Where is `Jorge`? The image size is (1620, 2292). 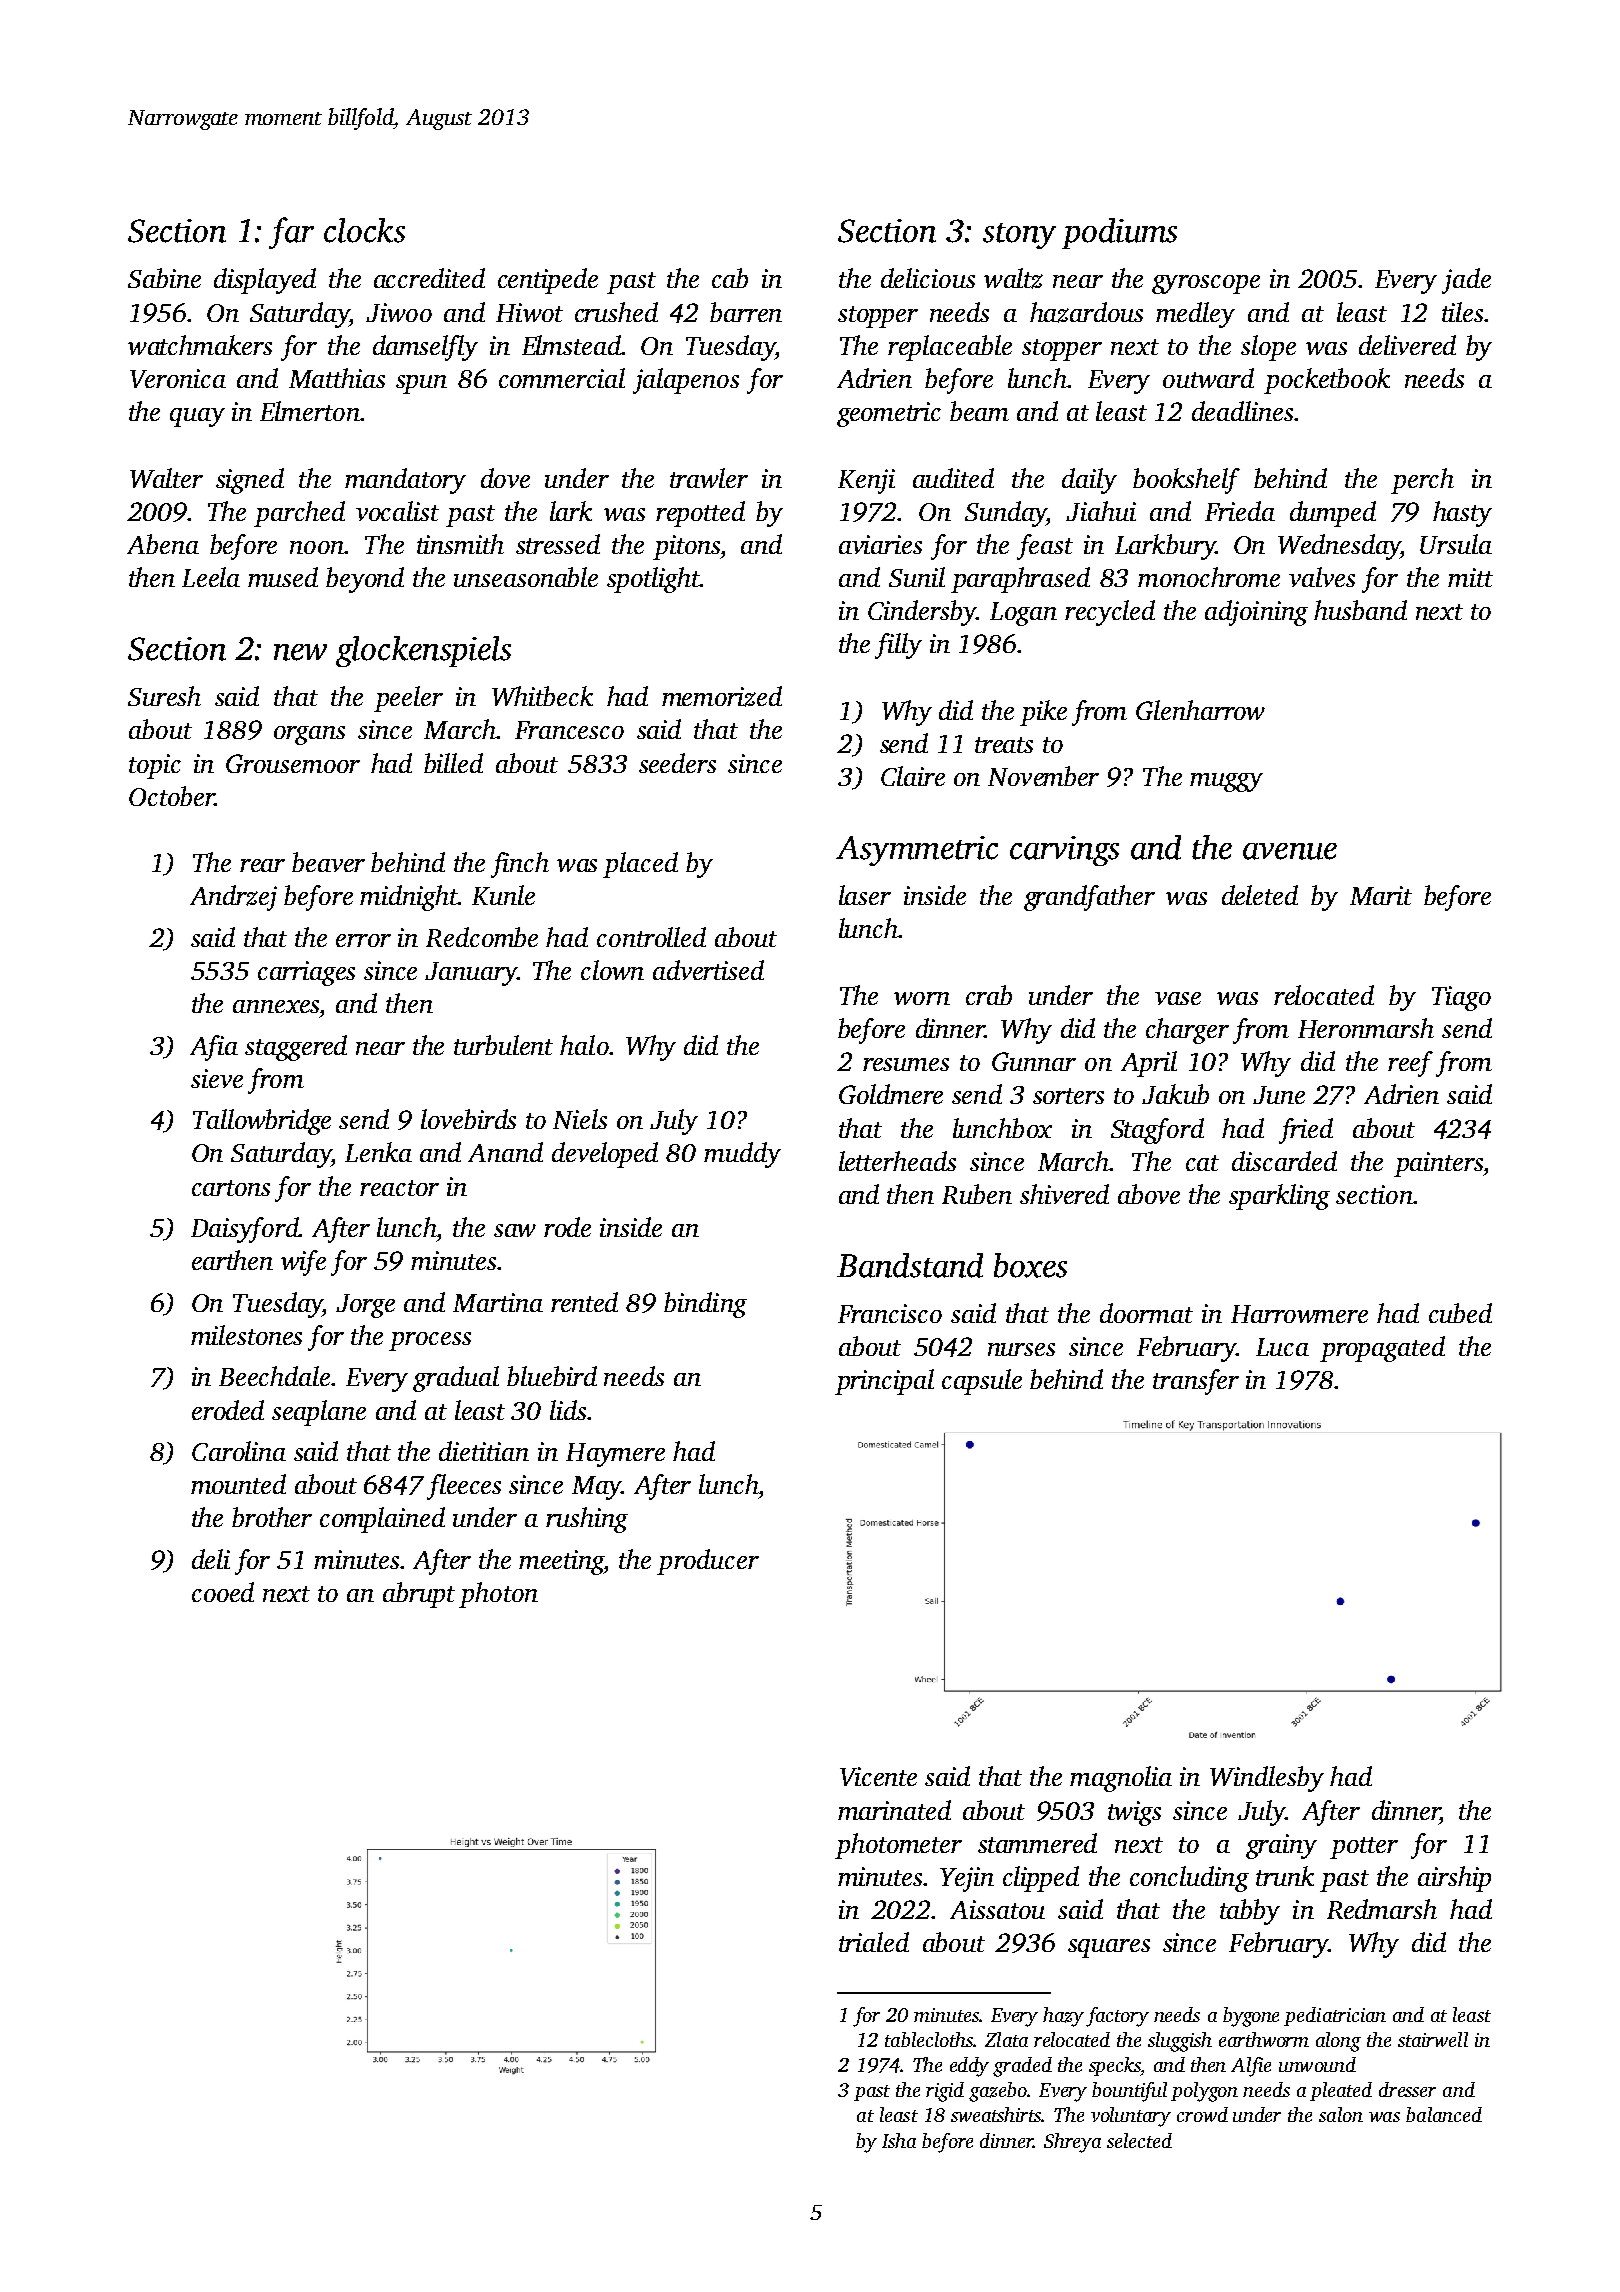
Jorge is located at coordinates (365, 1306).
